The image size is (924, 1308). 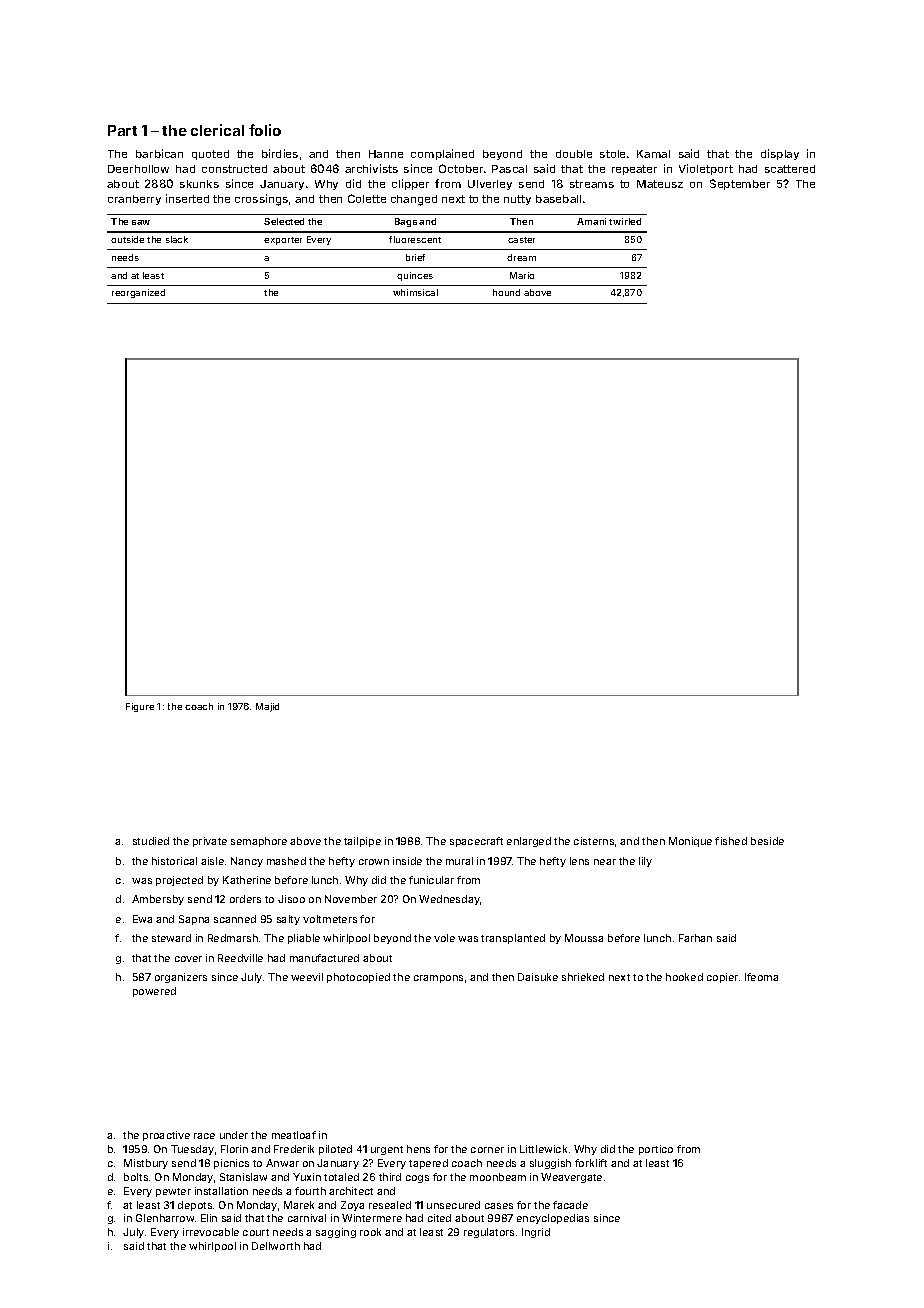 What do you see at coordinates (690, 842) in the page?
I see `Monique` at bounding box center [690, 842].
